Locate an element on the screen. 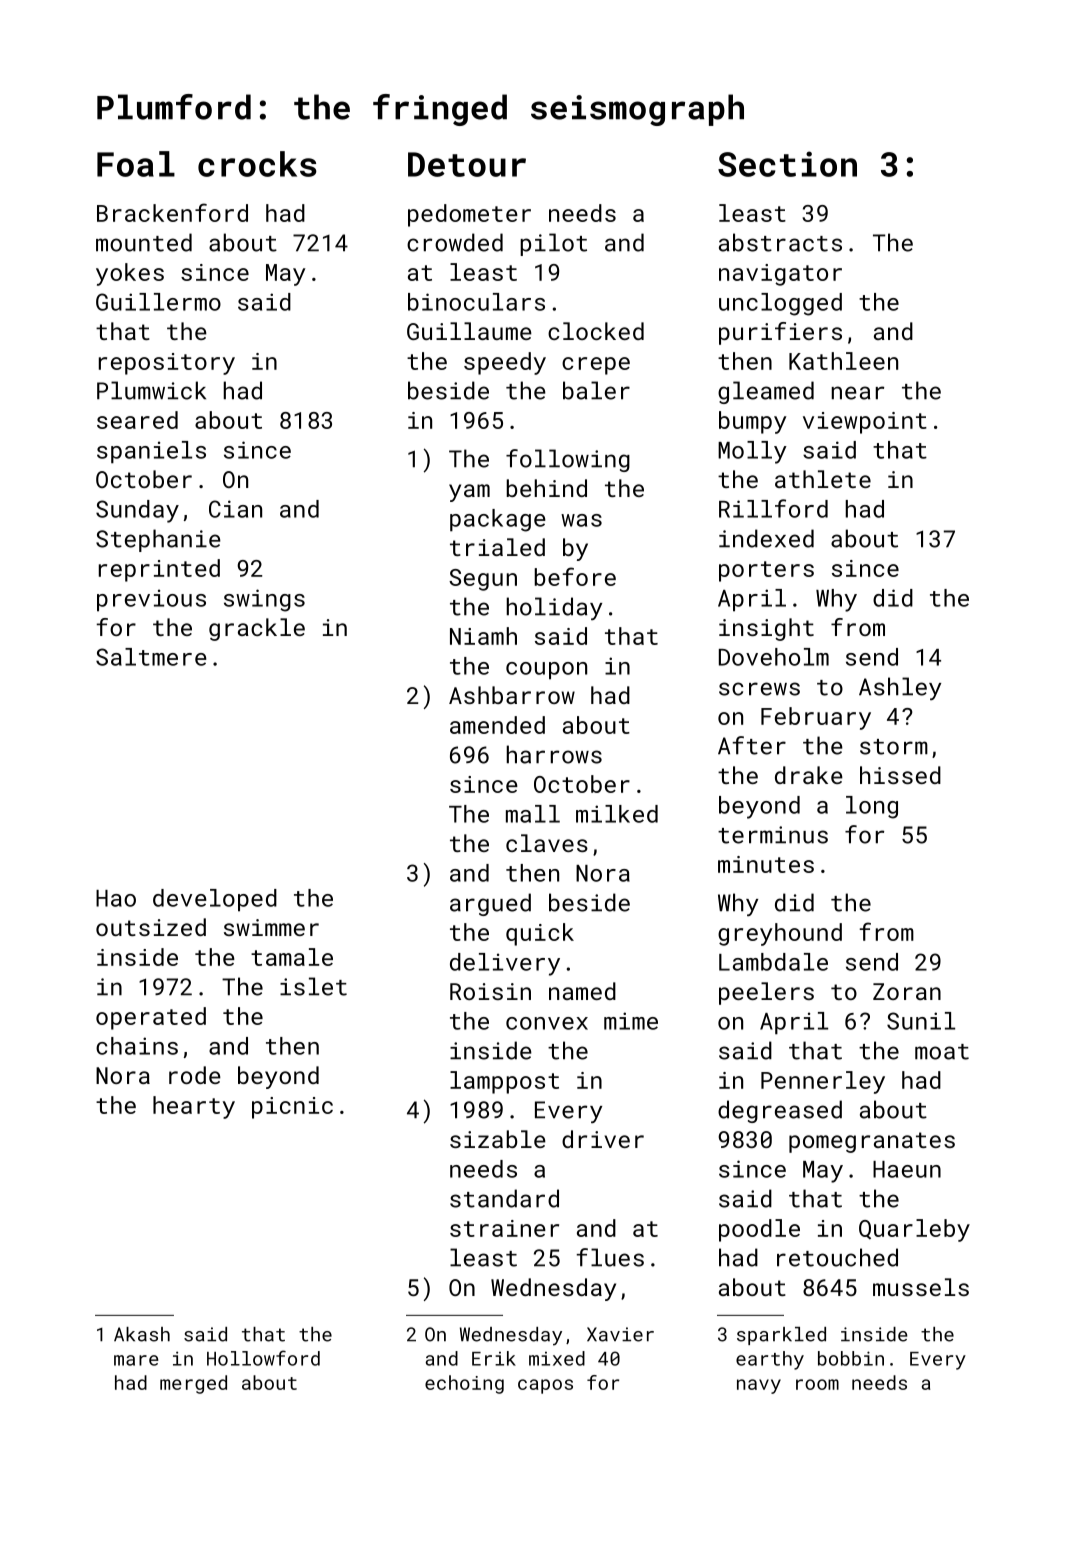  hearty is located at coordinates (194, 1107).
